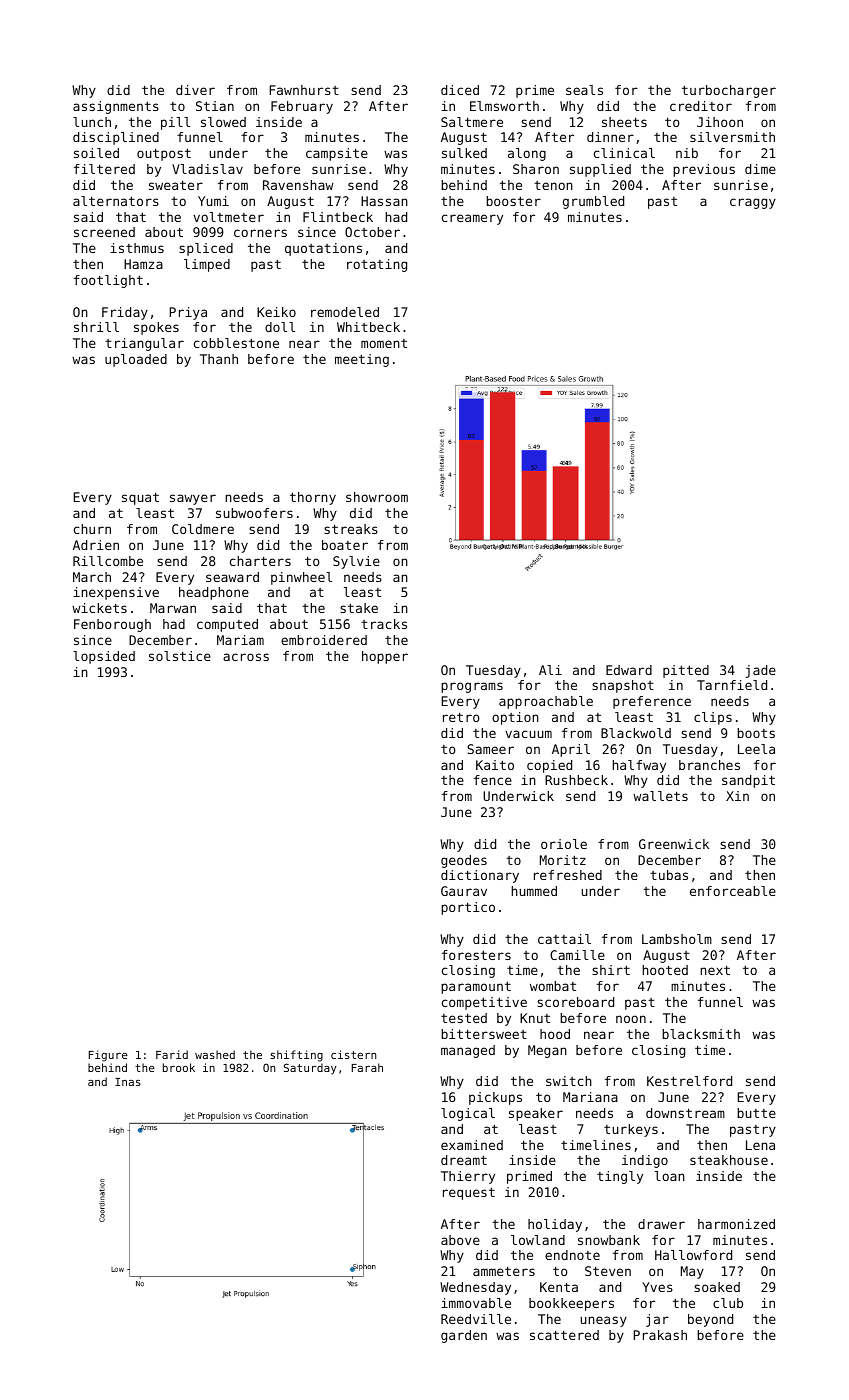 Image resolution: width=849 pixels, height=1400 pixels. I want to click on Lena, so click(760, 1145).
